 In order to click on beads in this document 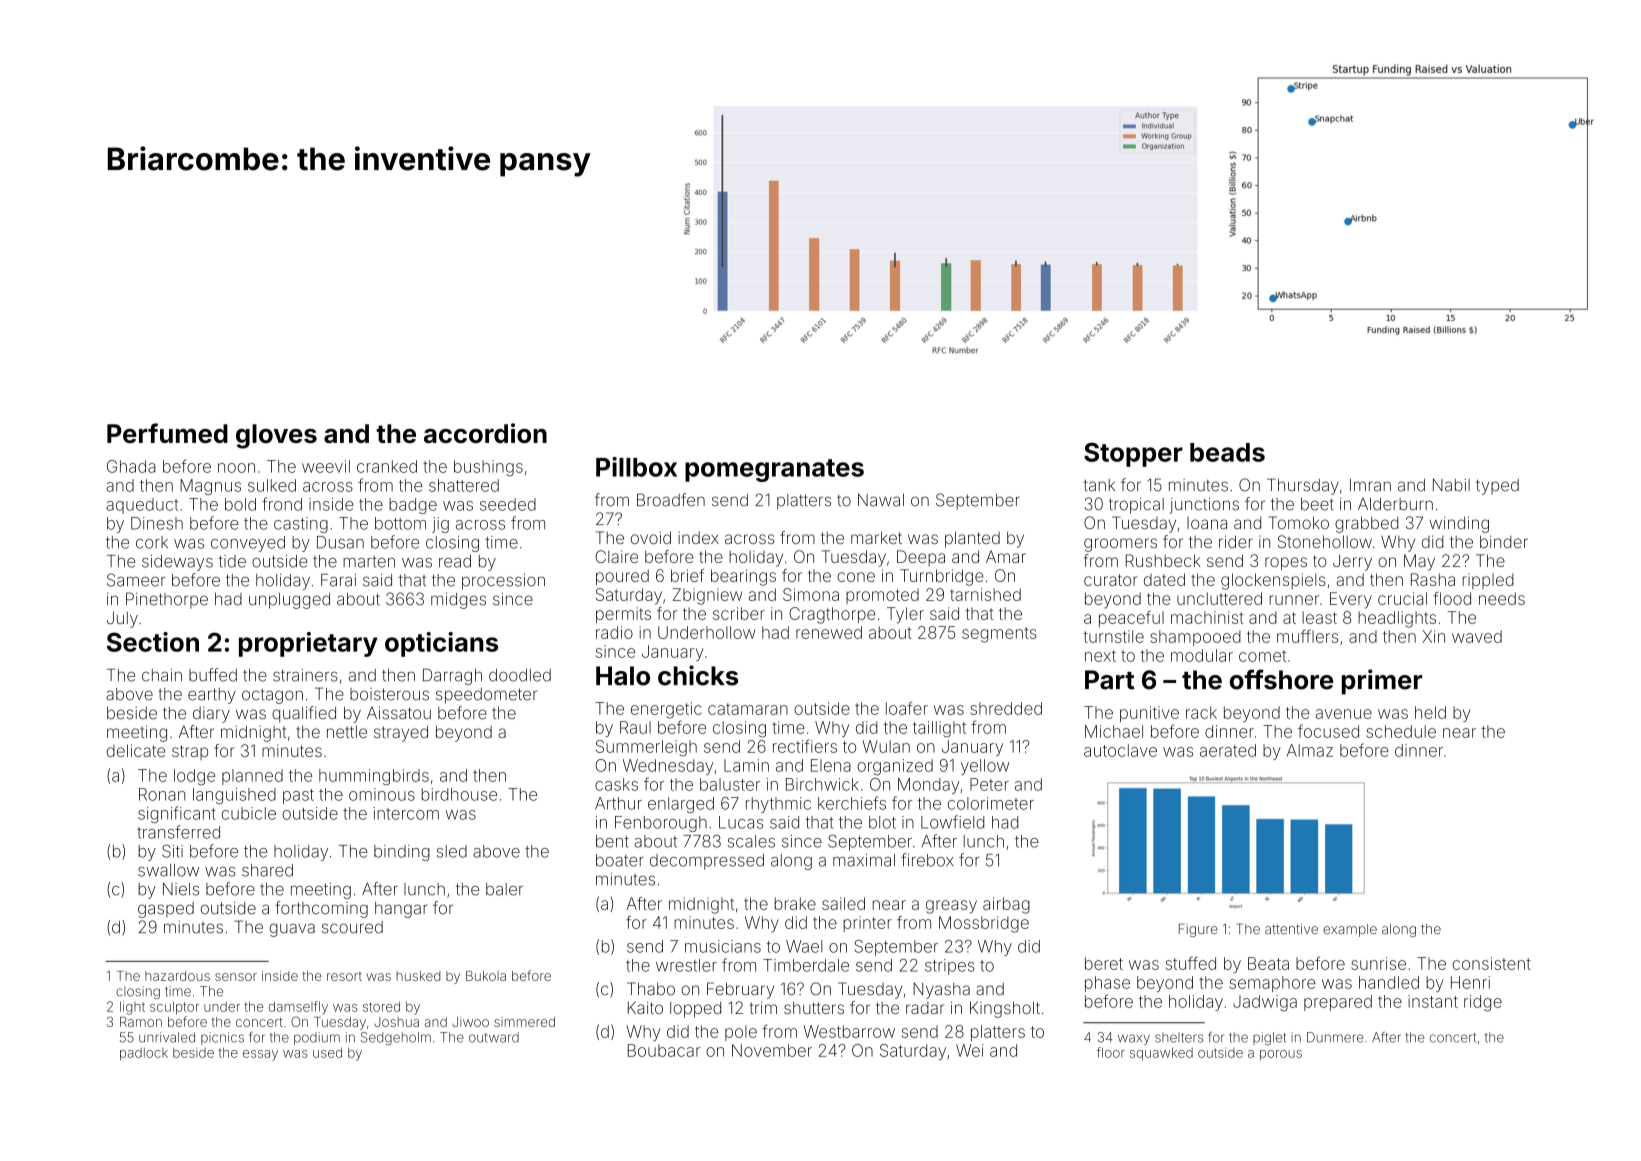, I will do `click(1227, 452)`.
